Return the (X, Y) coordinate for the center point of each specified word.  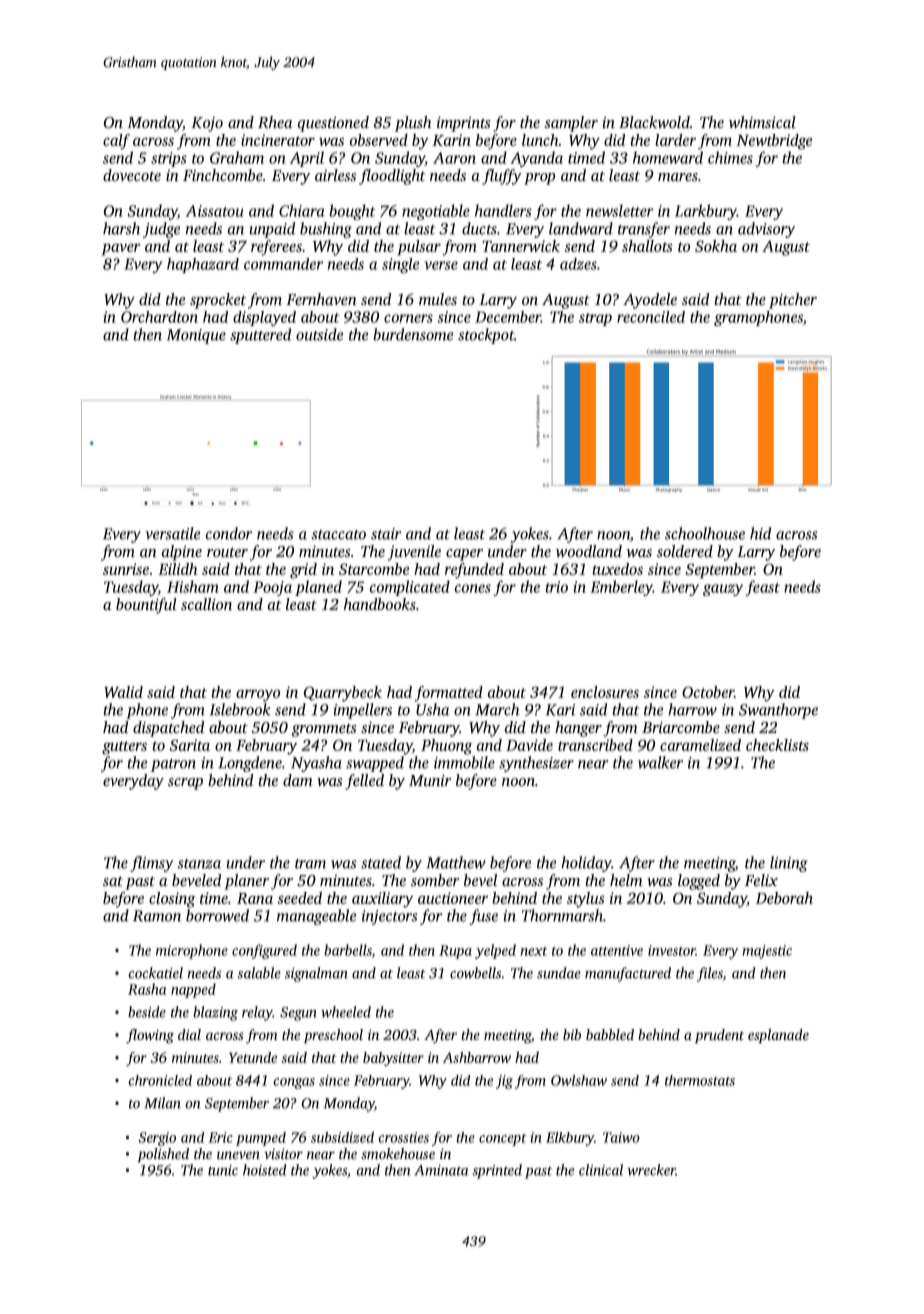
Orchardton (159, 317)
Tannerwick (521, 246)
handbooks (380, 604)
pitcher (793, 301)
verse (441, 265)
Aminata (441, 1170)
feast (762, 588)
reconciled (651, 317)
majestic (767, 952)
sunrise (126, 569)
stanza (199, 864)
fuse (484, 917)
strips (169, 159)
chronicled (160, 1080)
